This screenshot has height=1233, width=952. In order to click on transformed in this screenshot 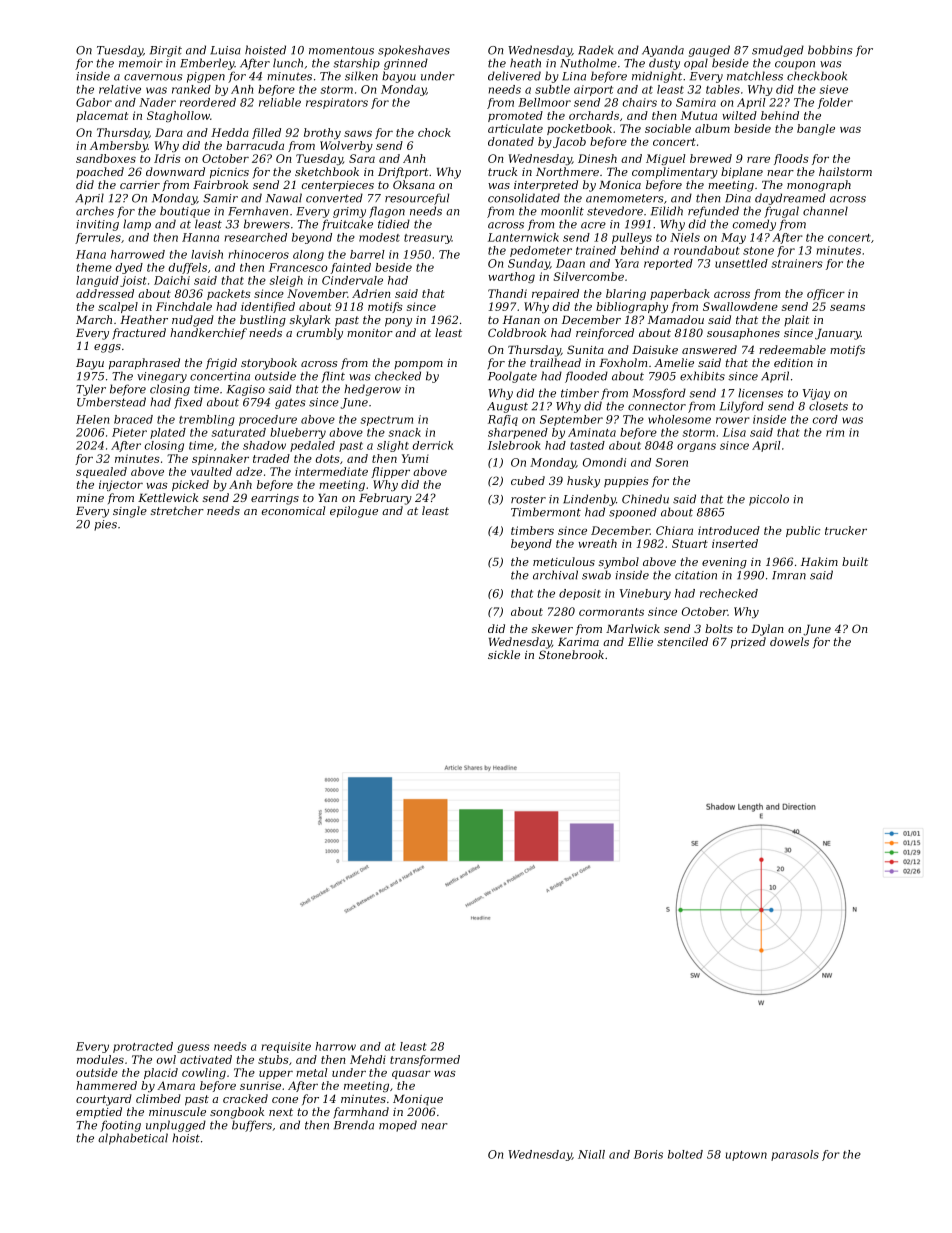, I will do `click(425, 1060)`.
